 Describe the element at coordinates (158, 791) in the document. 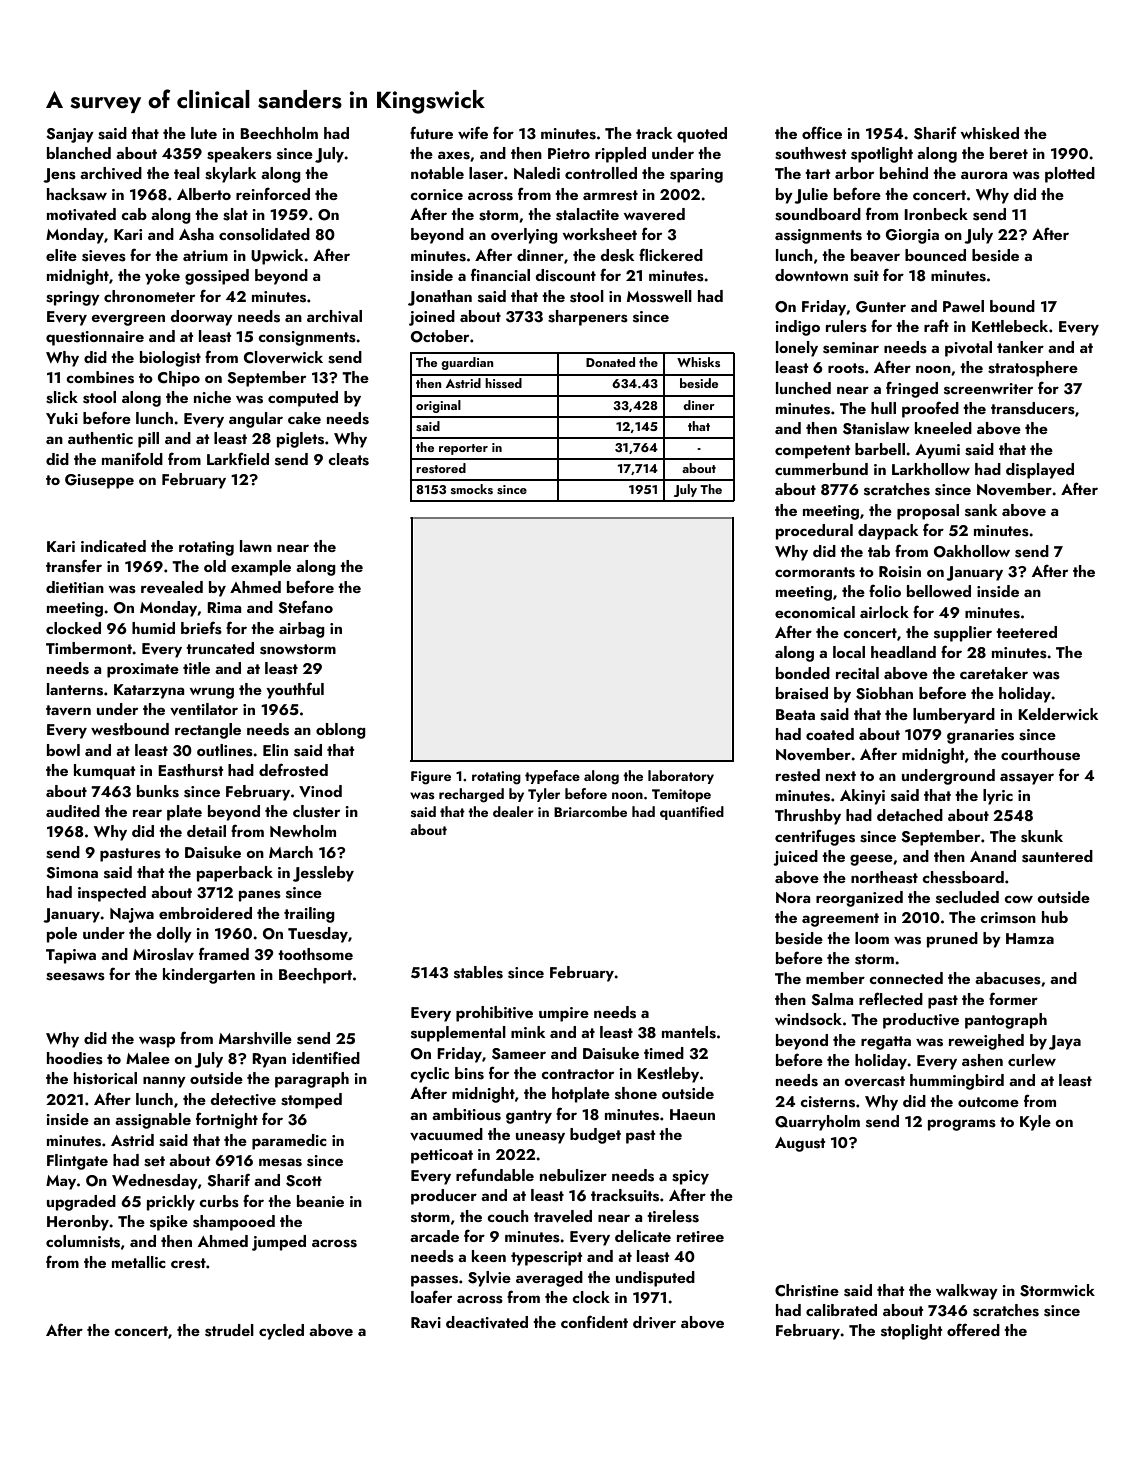

I see `bunks` at that location.
